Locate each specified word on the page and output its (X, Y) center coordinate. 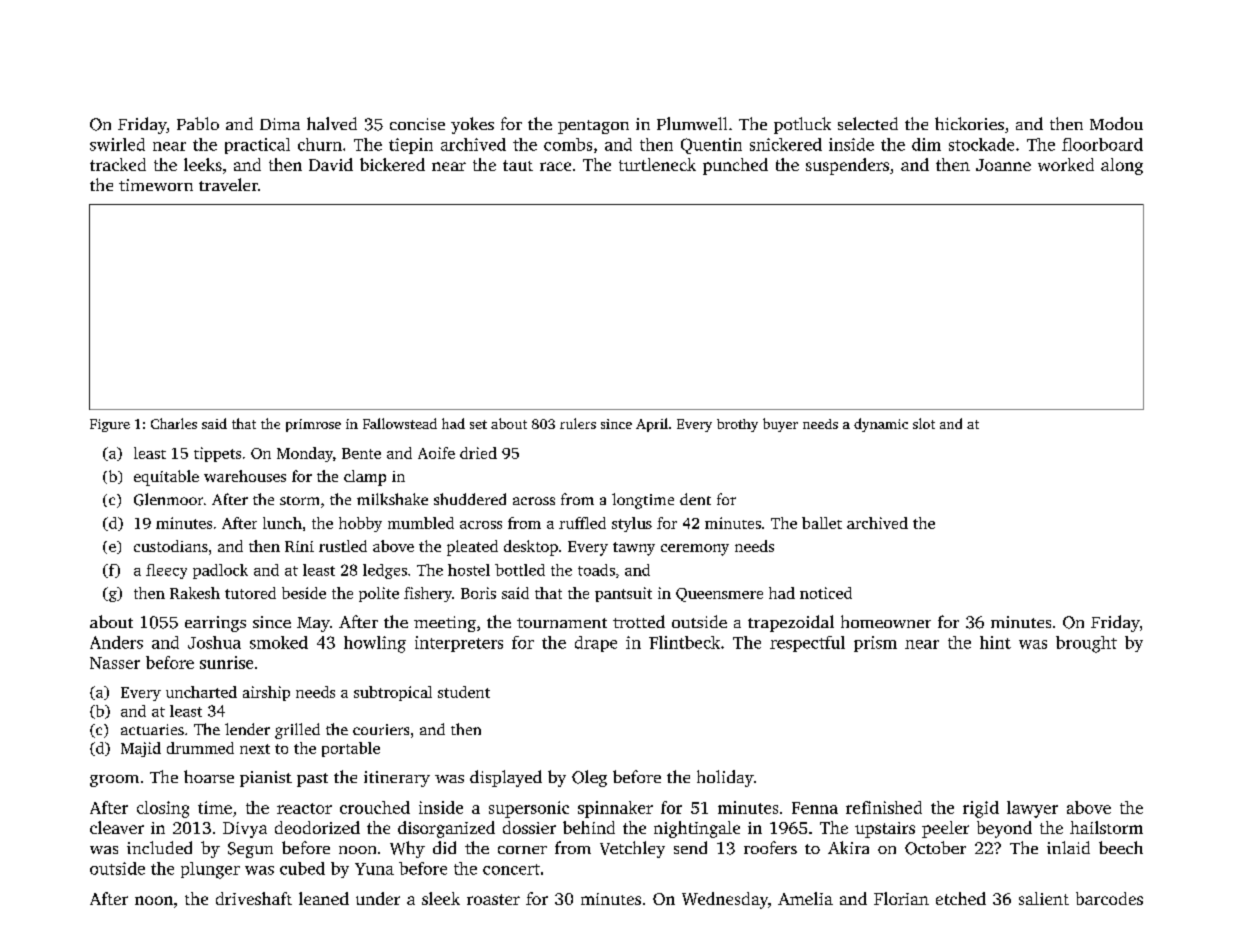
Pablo (198, 123)
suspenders (847, 166)
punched (735, 166)
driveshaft (254, 898)
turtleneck (657, 164)
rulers (578, 423)
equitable (166, 478)
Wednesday (725, 900)
